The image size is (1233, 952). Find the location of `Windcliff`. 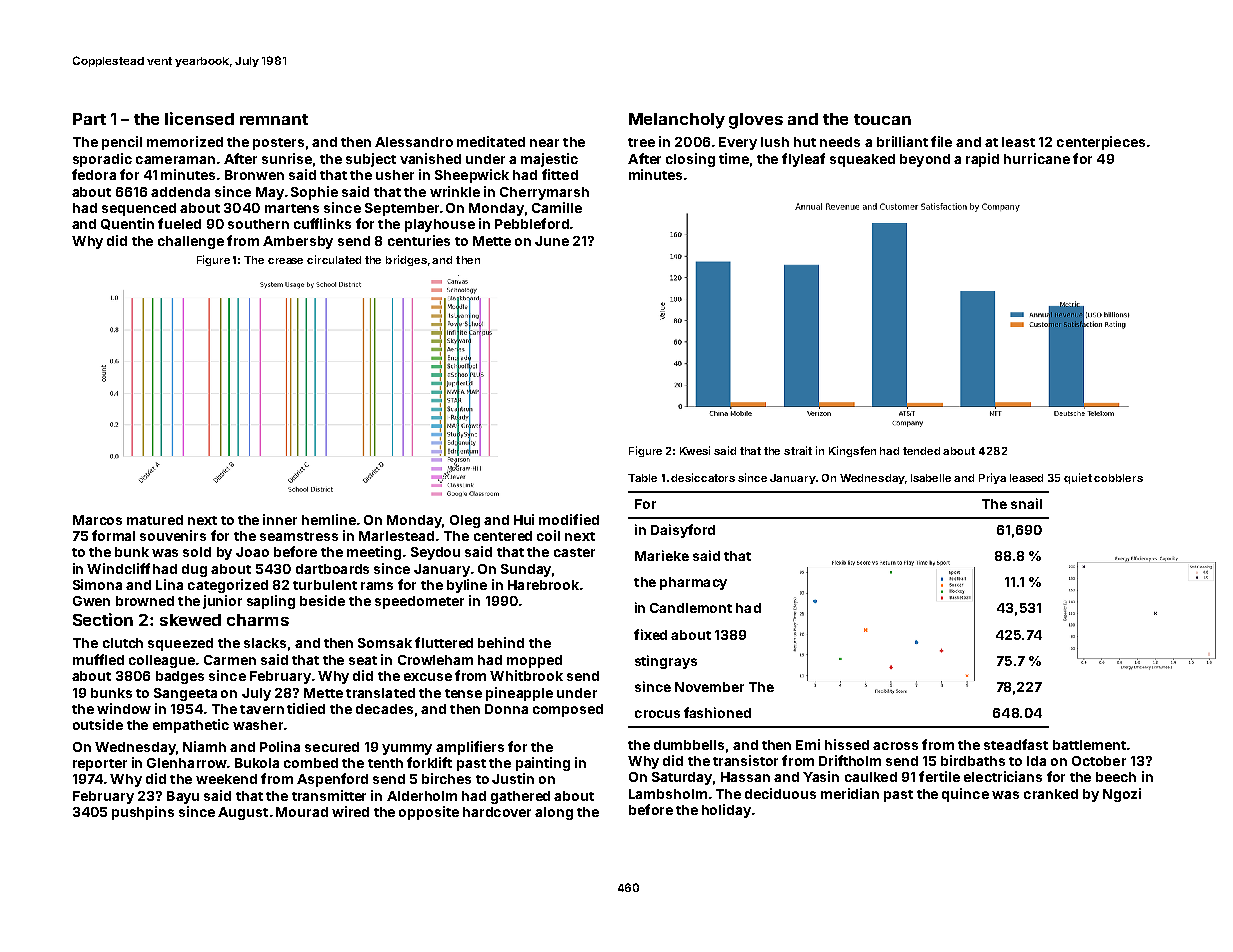

Windcliff is located at coordinates (118, 568).
